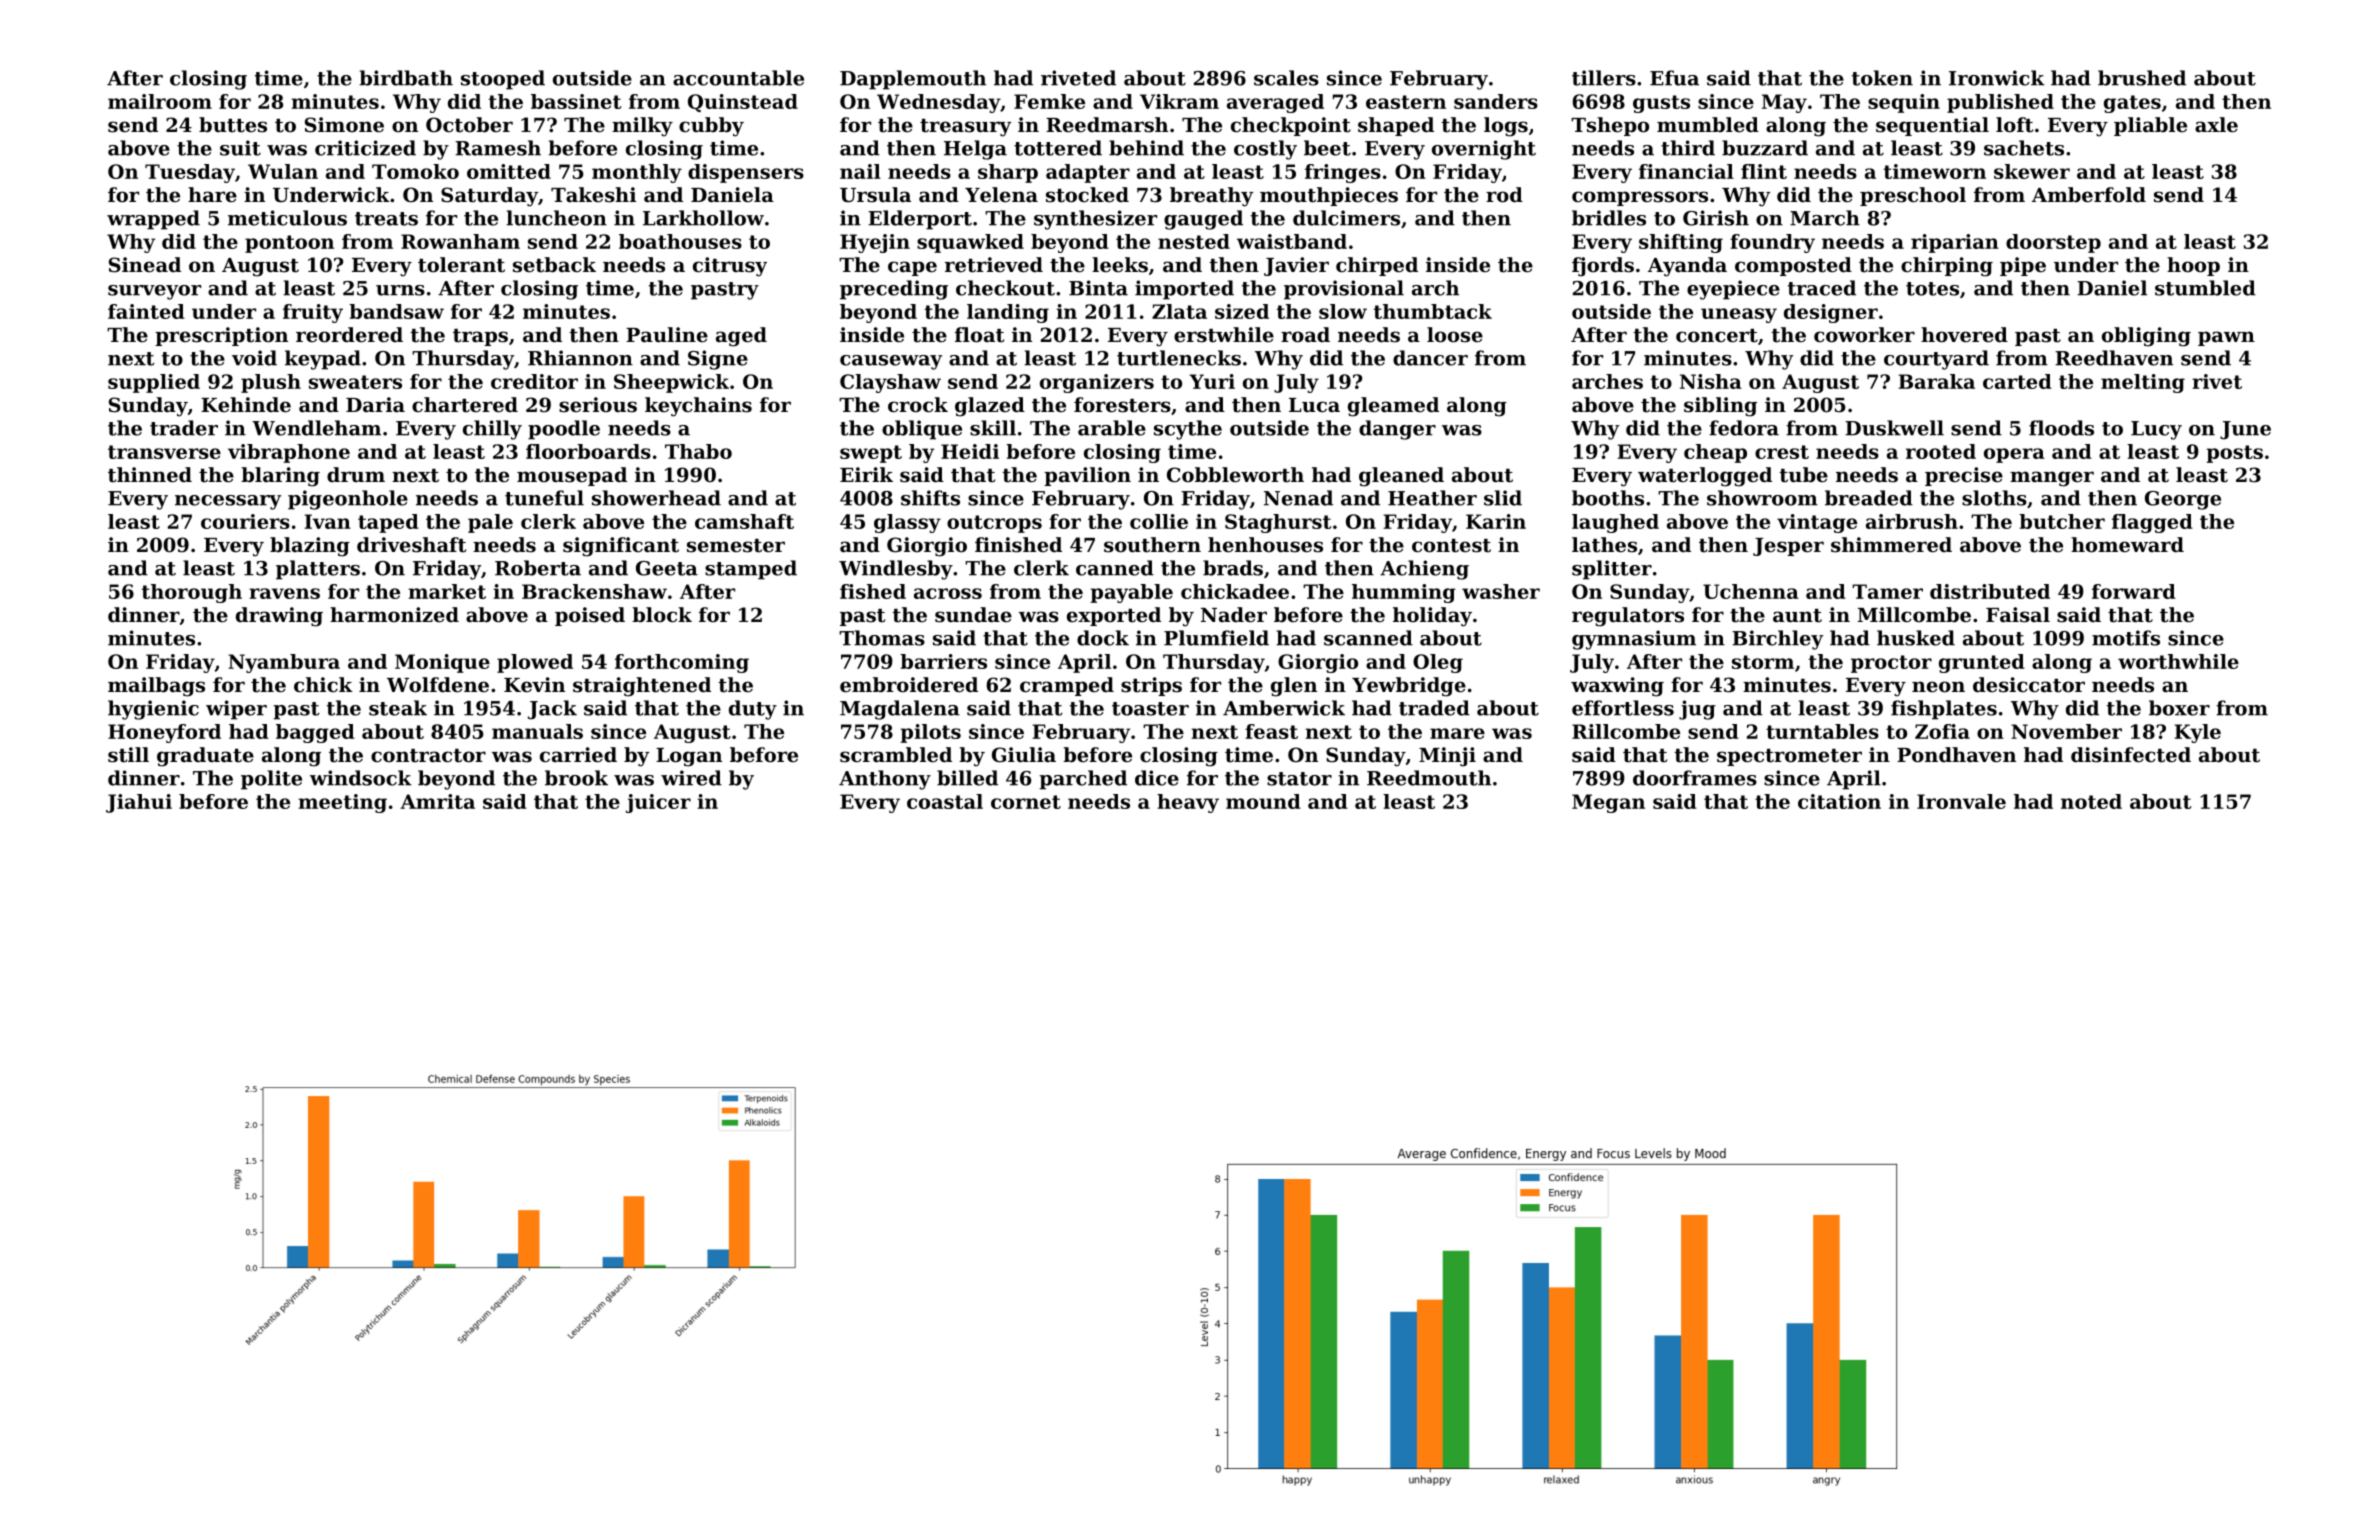 The height and width of the screenshot is (1540, 2380). I want to click on mare, so click(1457, 733).
